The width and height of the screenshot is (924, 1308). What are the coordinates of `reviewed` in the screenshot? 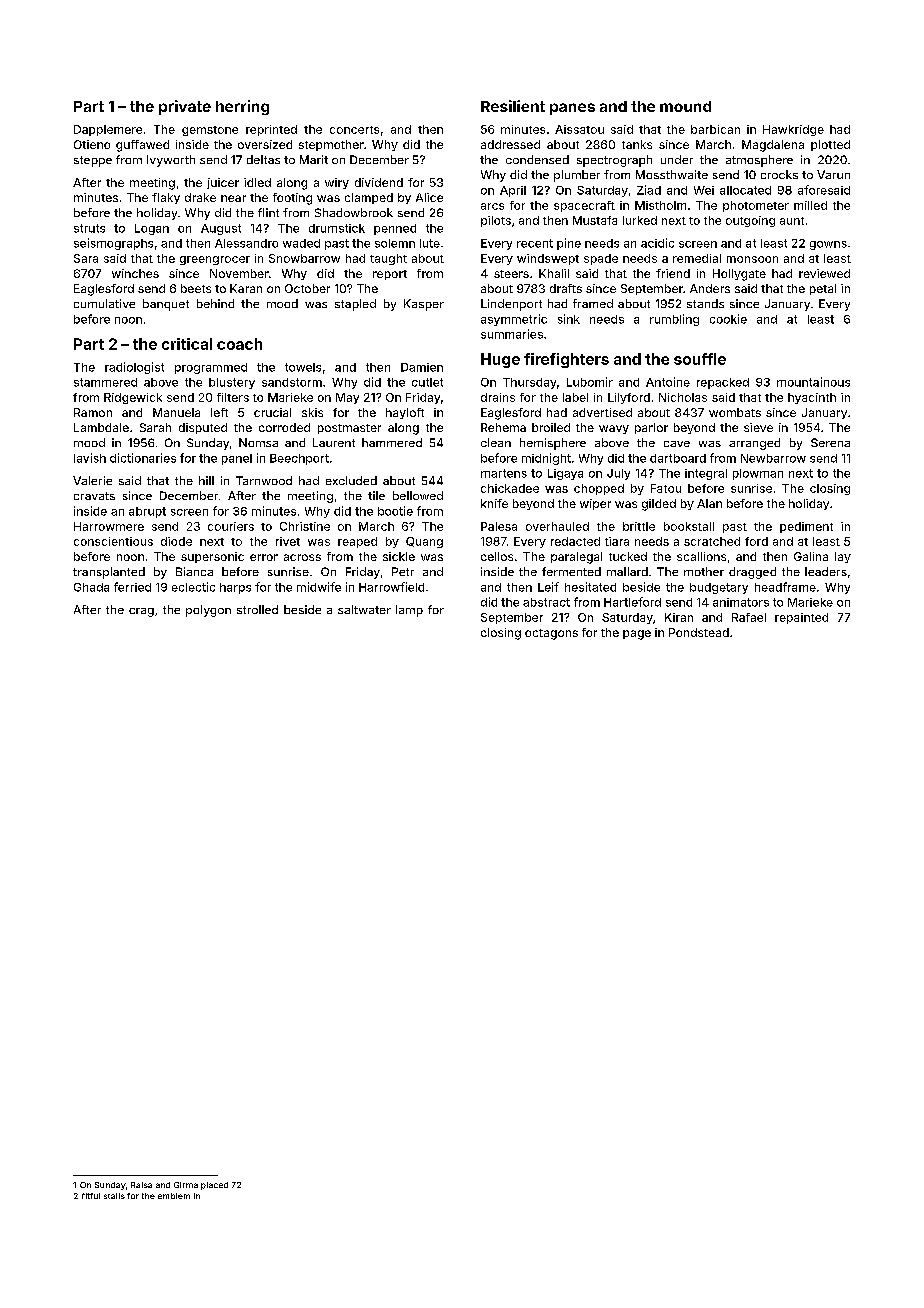 It's located at (824, 273).
